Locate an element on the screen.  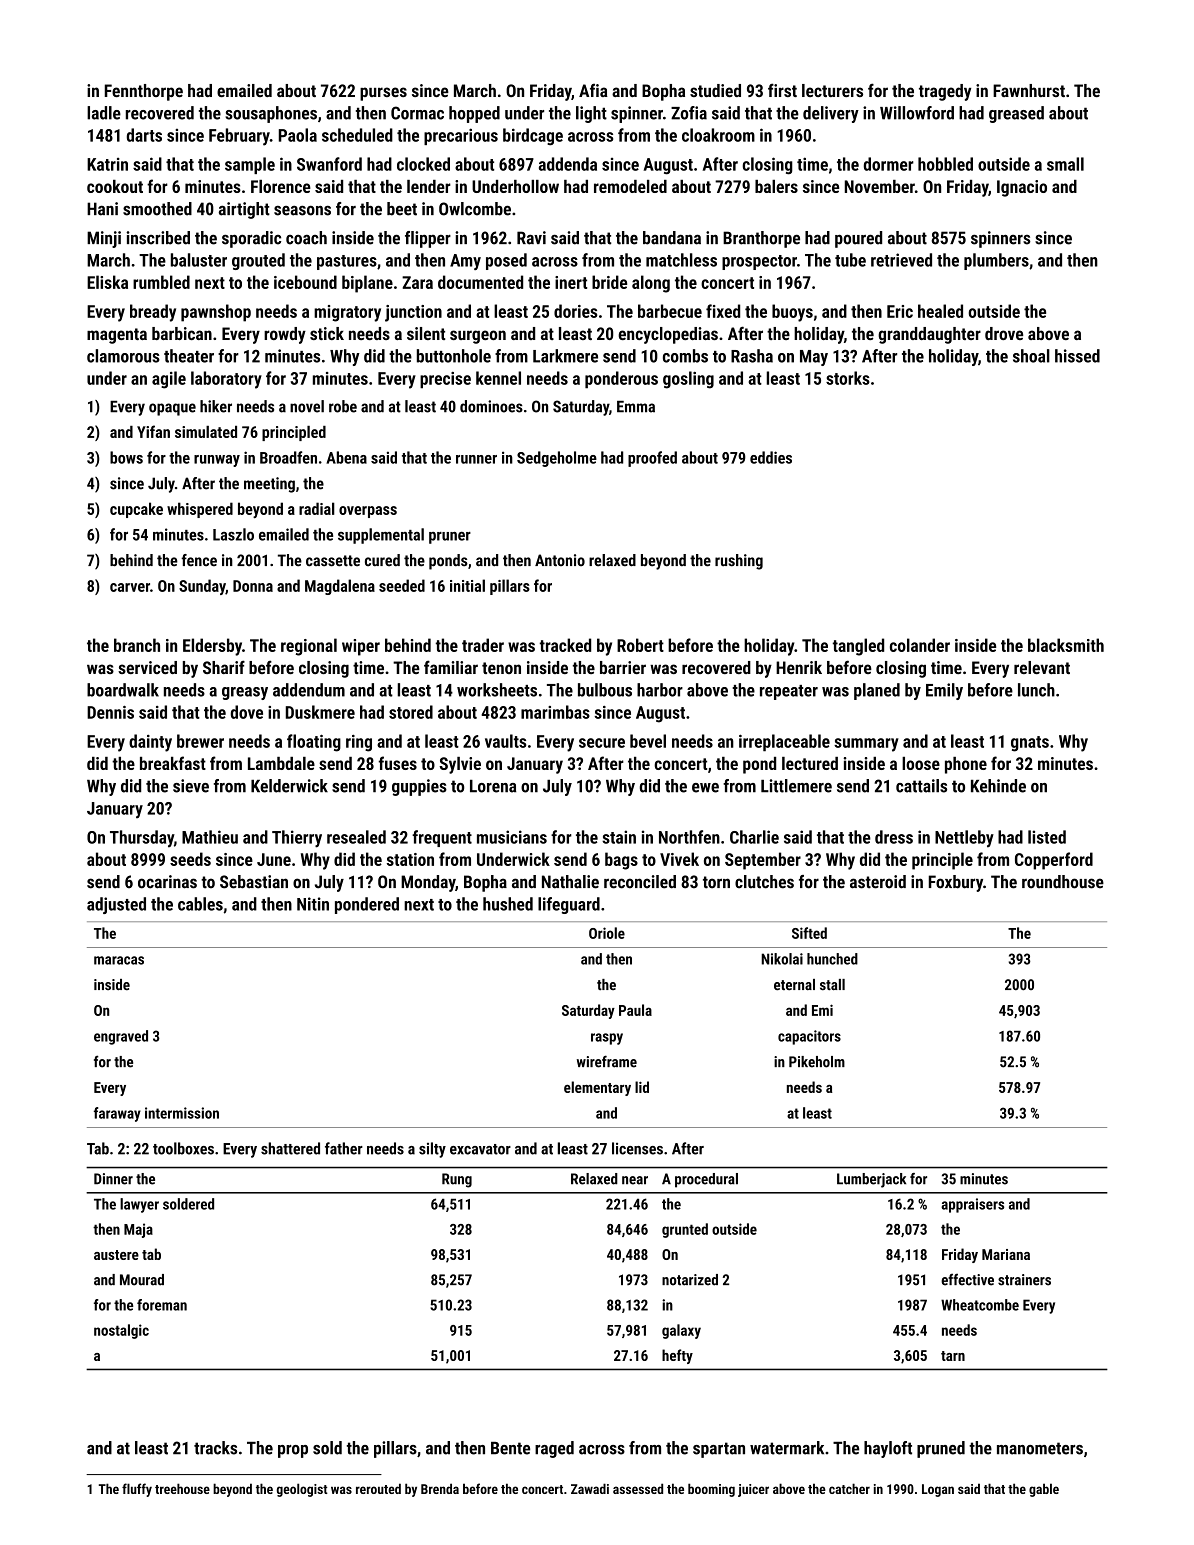
cattails is located at coordinates (921, 786).
